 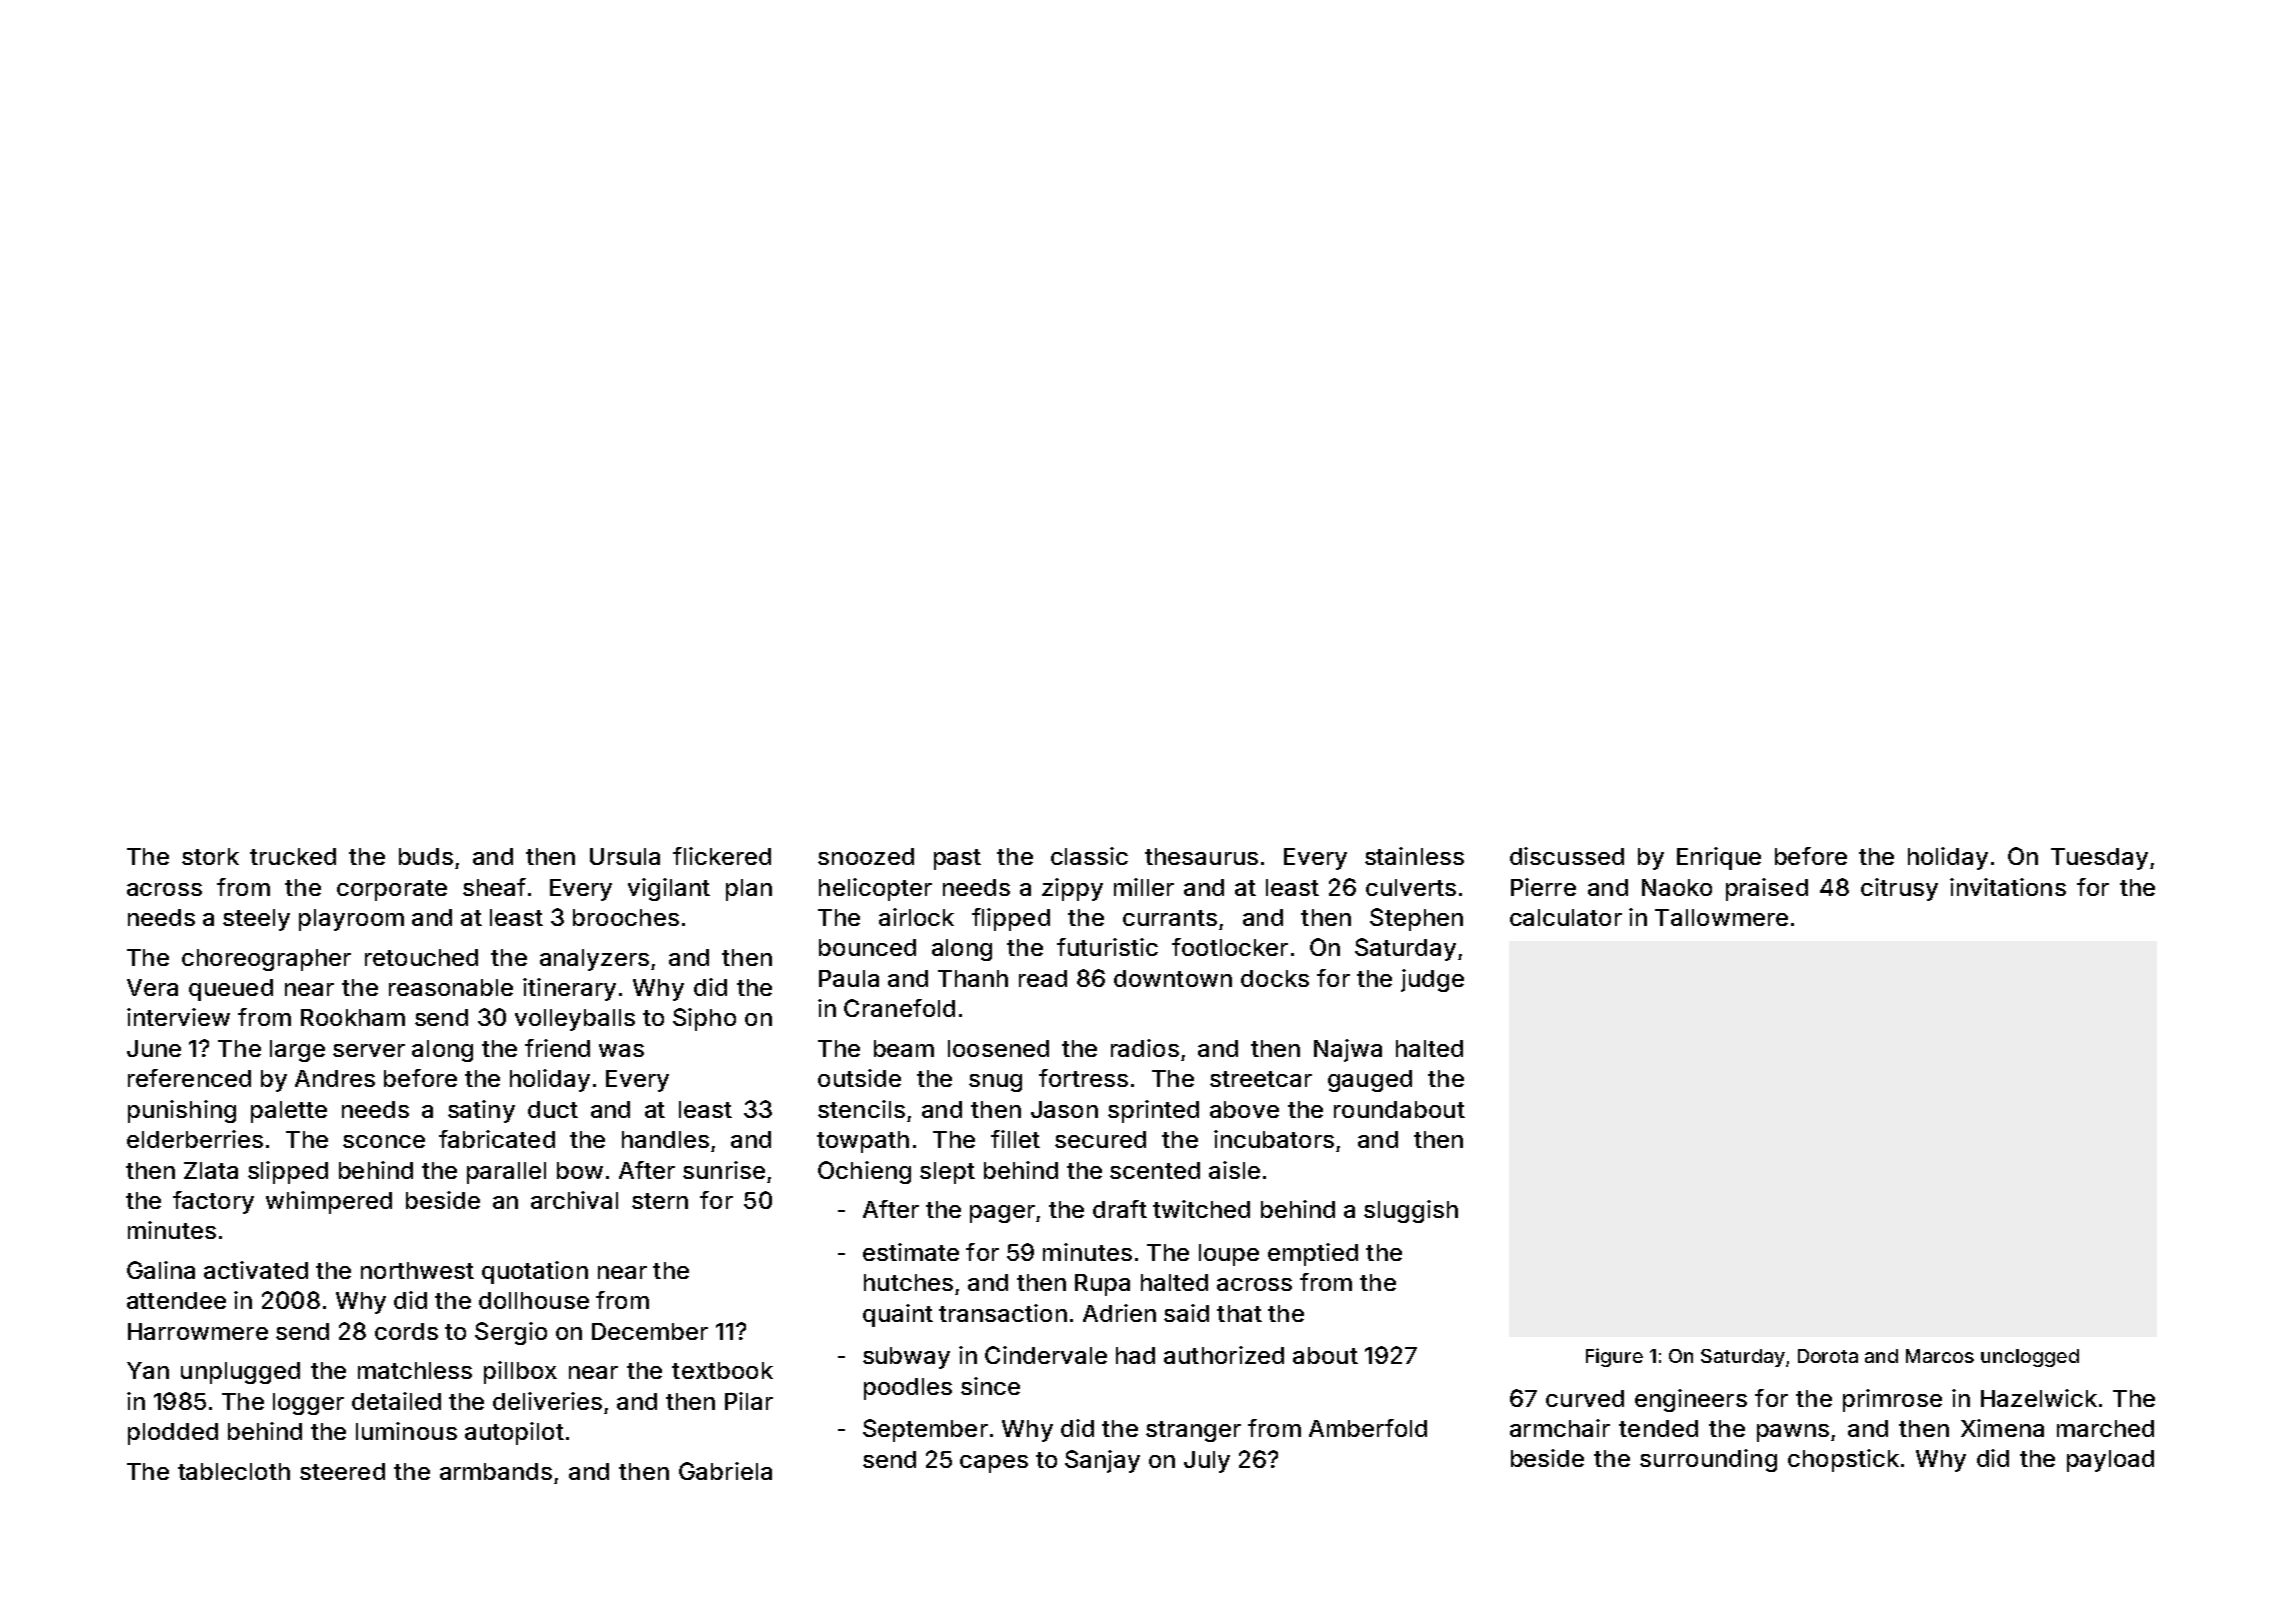 I want to click on activated, so click(x=256, y=1270).
